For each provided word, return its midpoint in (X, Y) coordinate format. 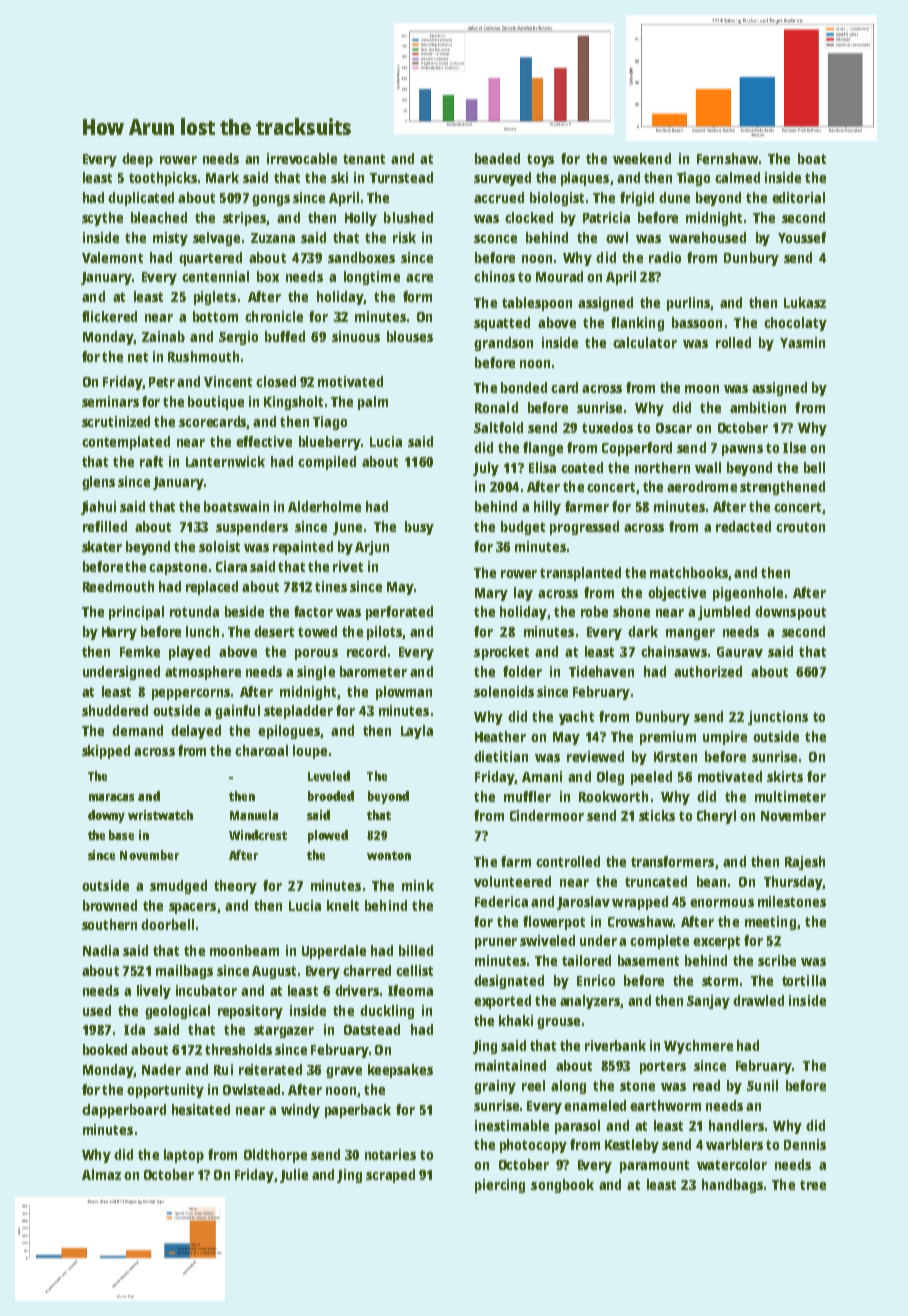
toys (540, 160)
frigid (637, 199)
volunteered (512, 881)
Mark (222, 177)
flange (543, 449)
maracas (111, 797)
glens (98, 483)
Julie (294, 1176)
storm (720, 981)
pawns (742, 450)
